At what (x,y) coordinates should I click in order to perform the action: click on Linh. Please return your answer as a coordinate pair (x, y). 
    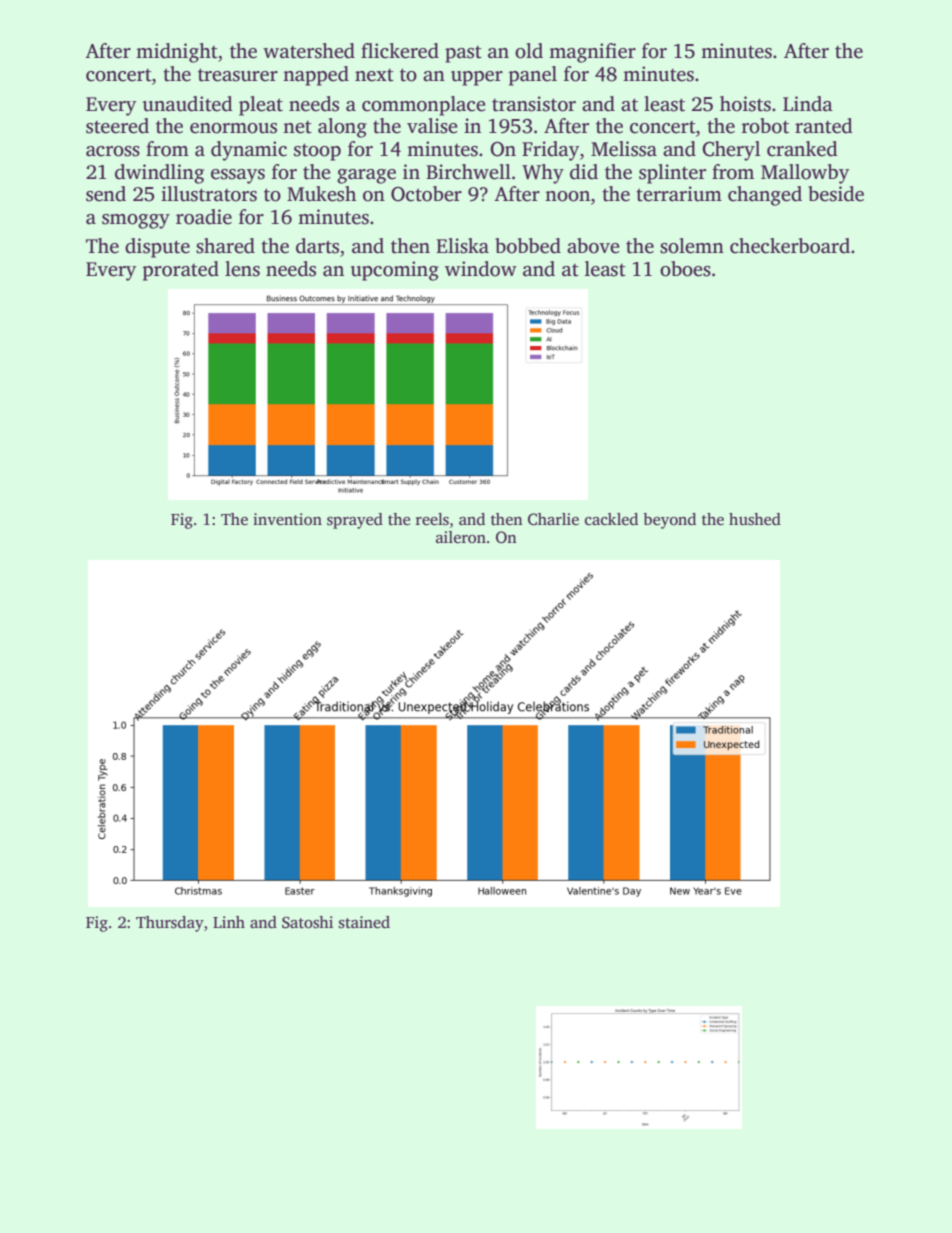
    Looking at the image, I should click on (229, 922).
